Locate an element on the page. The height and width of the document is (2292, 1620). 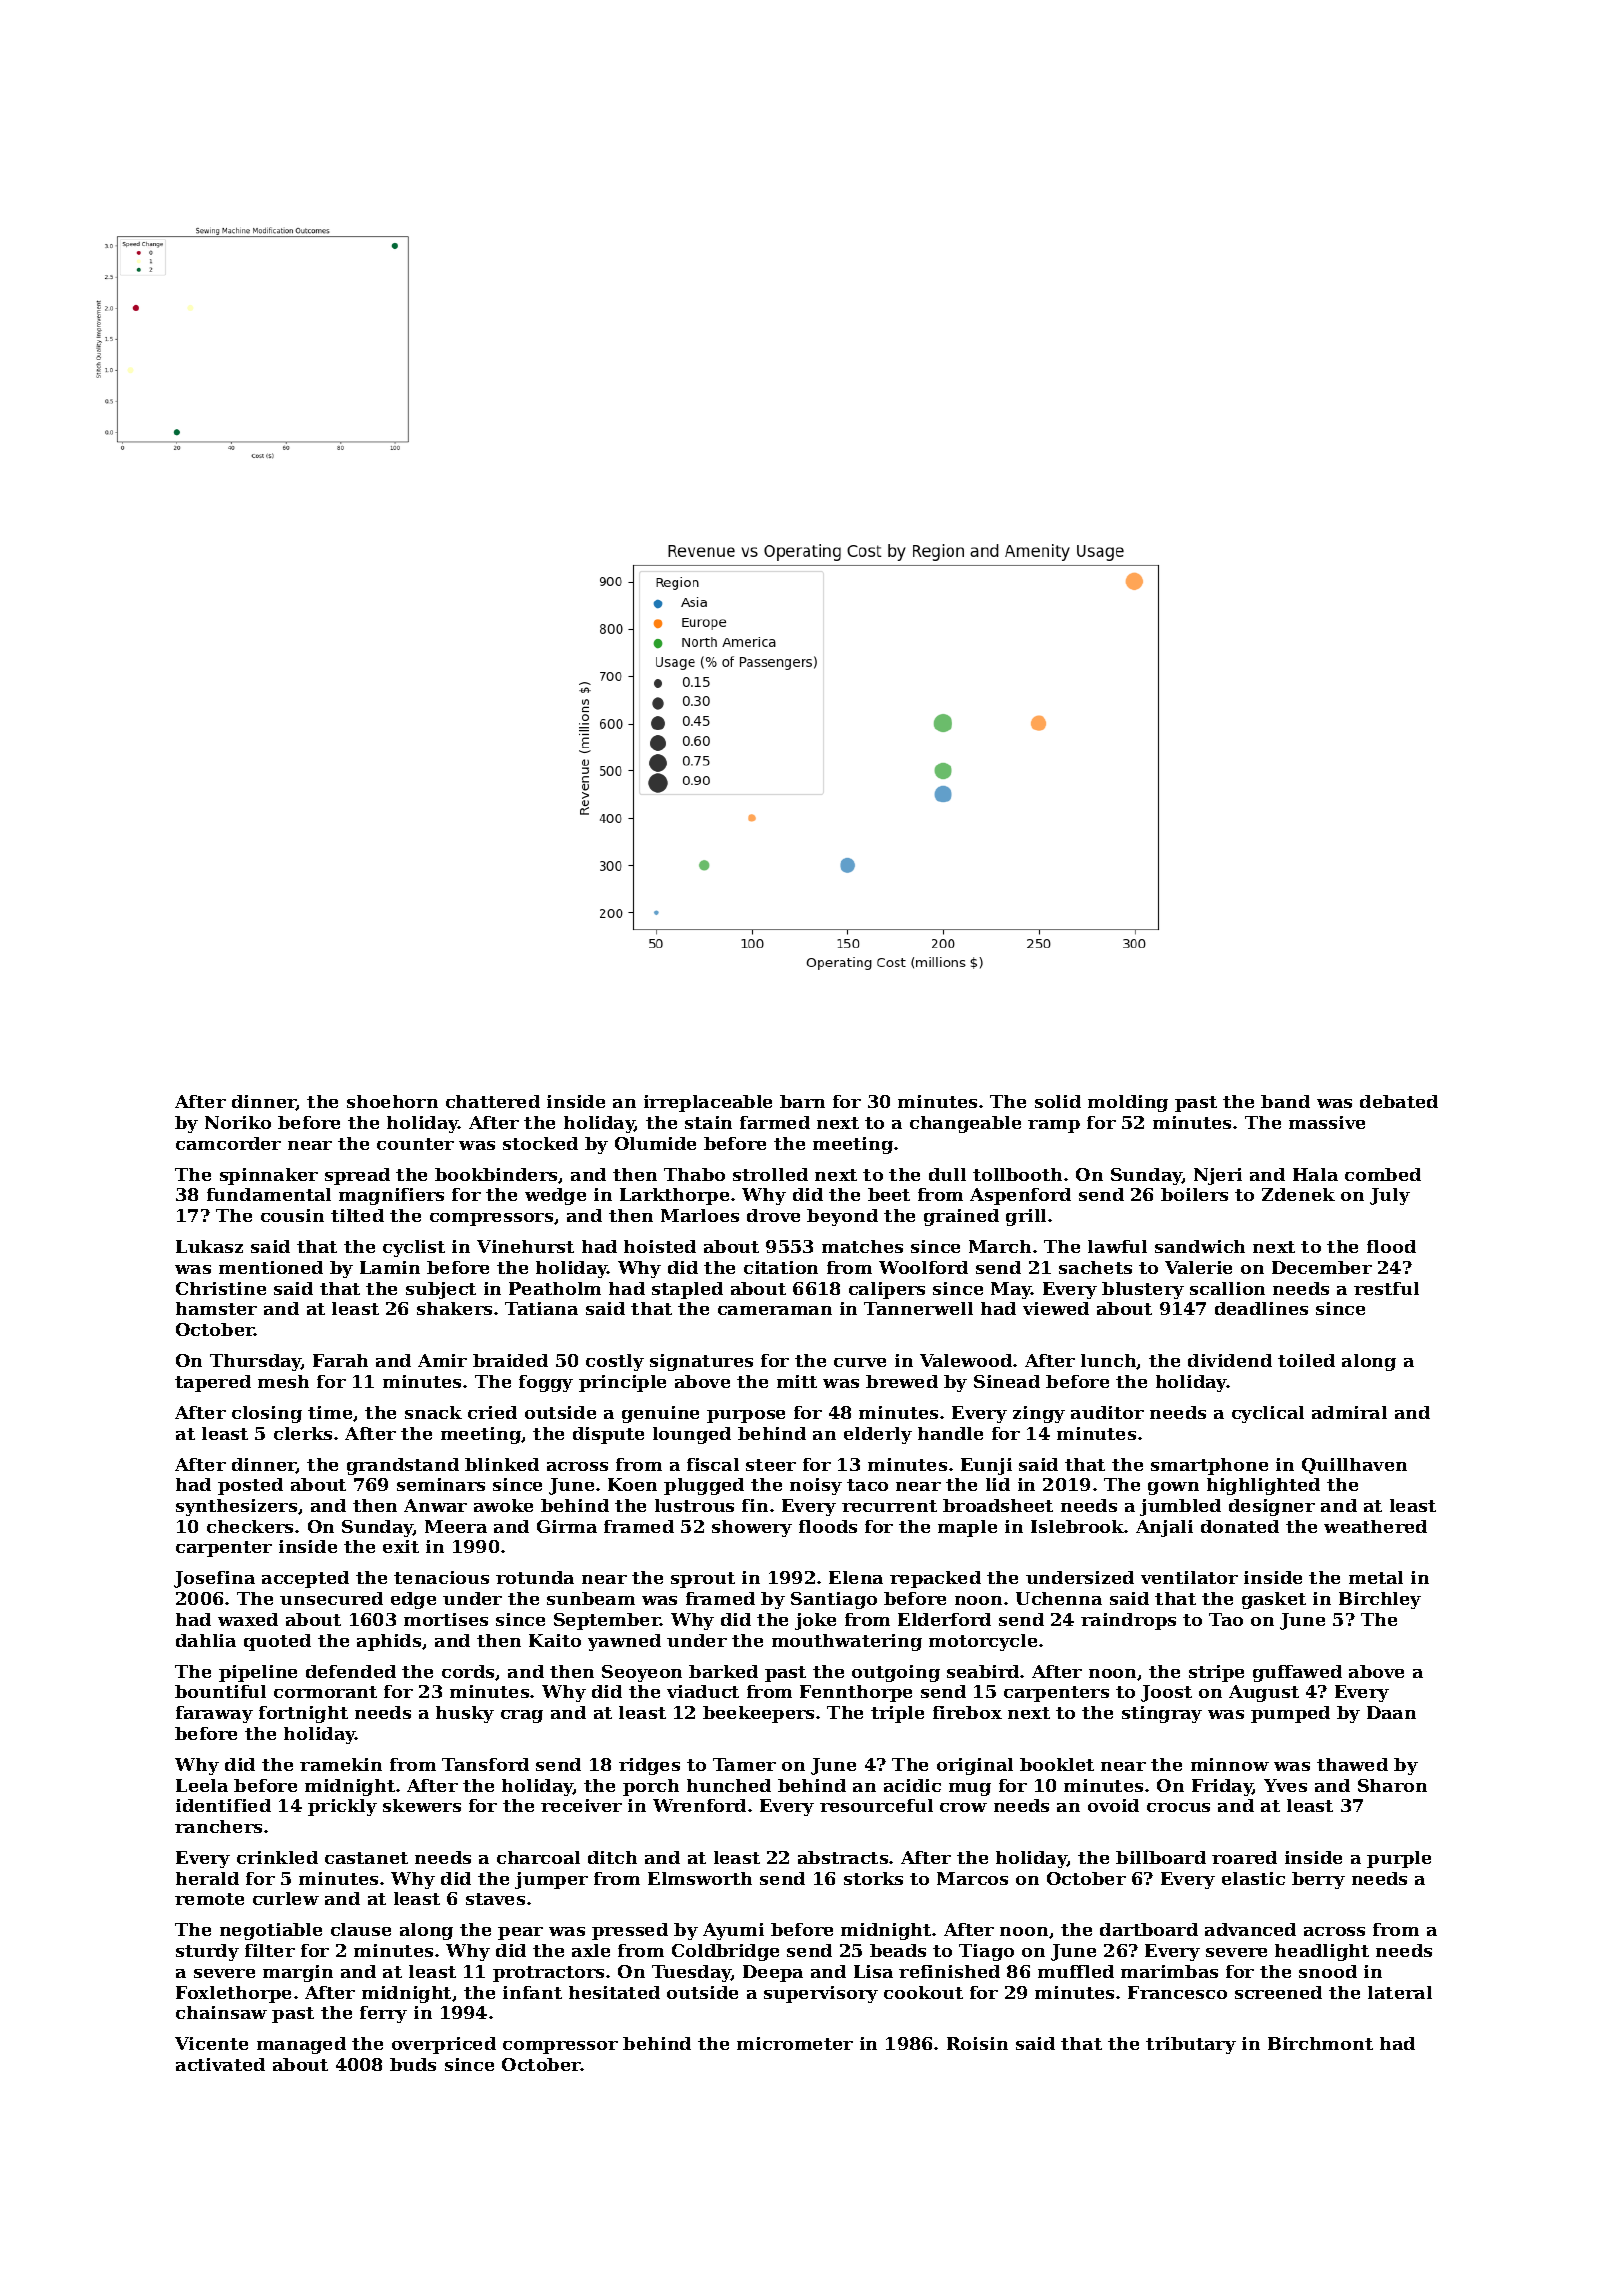
irreplaceable is located at coordinates (708, 1103).
